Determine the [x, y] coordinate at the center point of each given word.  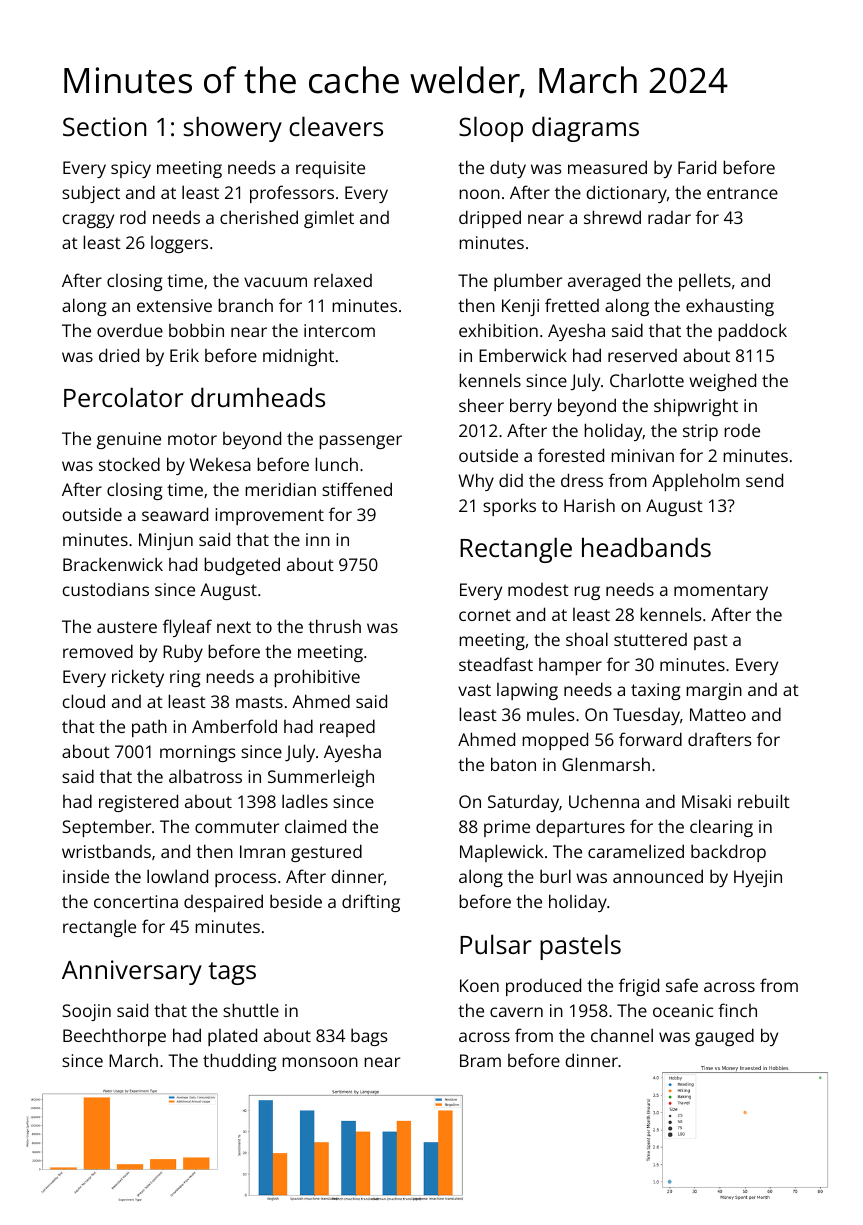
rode [742, 430]
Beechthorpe [114, 1037]
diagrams [585, 129]
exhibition [498, 330]
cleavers [336, 126]
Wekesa [220, 464]
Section [104, 126]
